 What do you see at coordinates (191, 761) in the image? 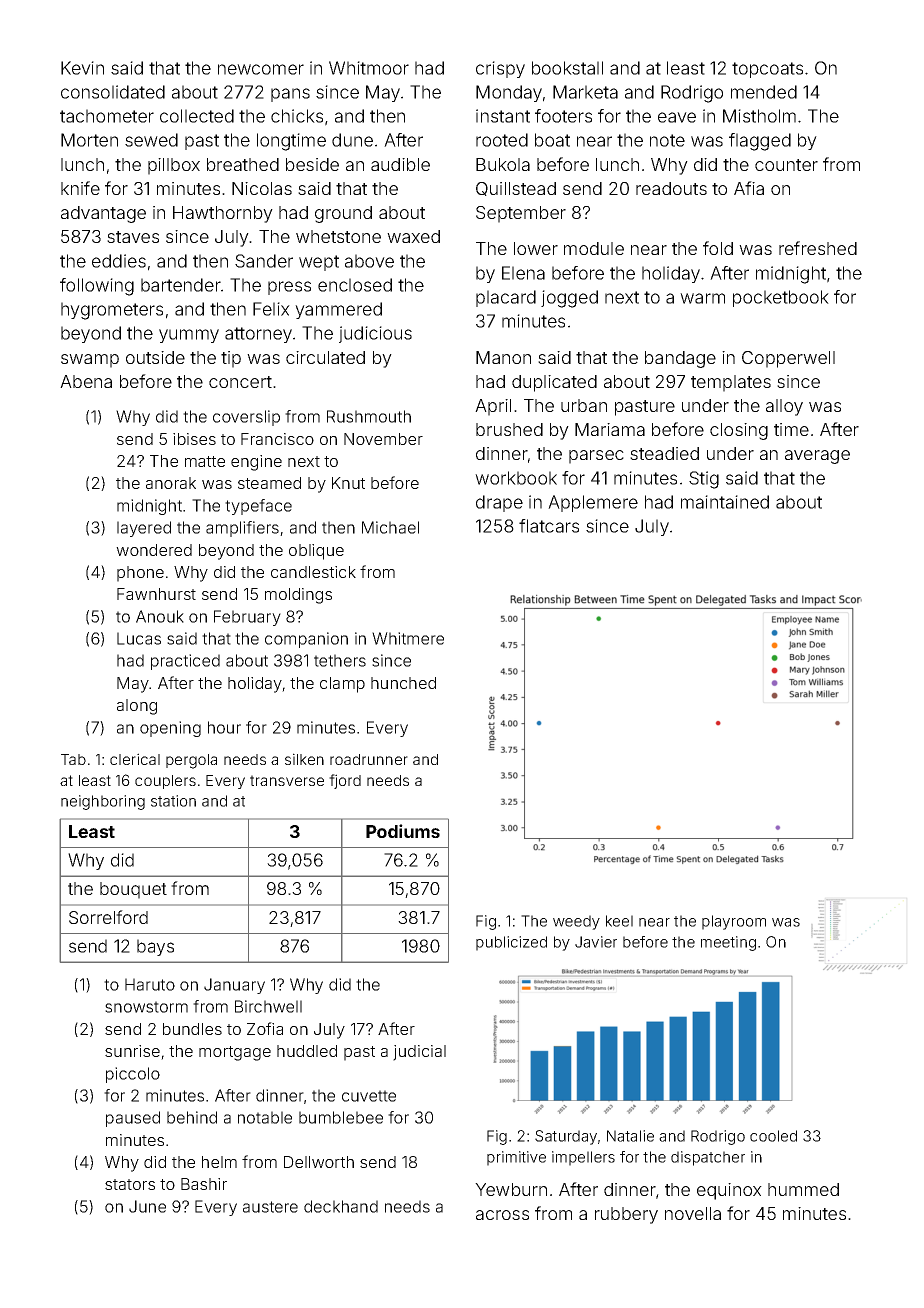
I see `pergola` at bounding box center [191, 761].
